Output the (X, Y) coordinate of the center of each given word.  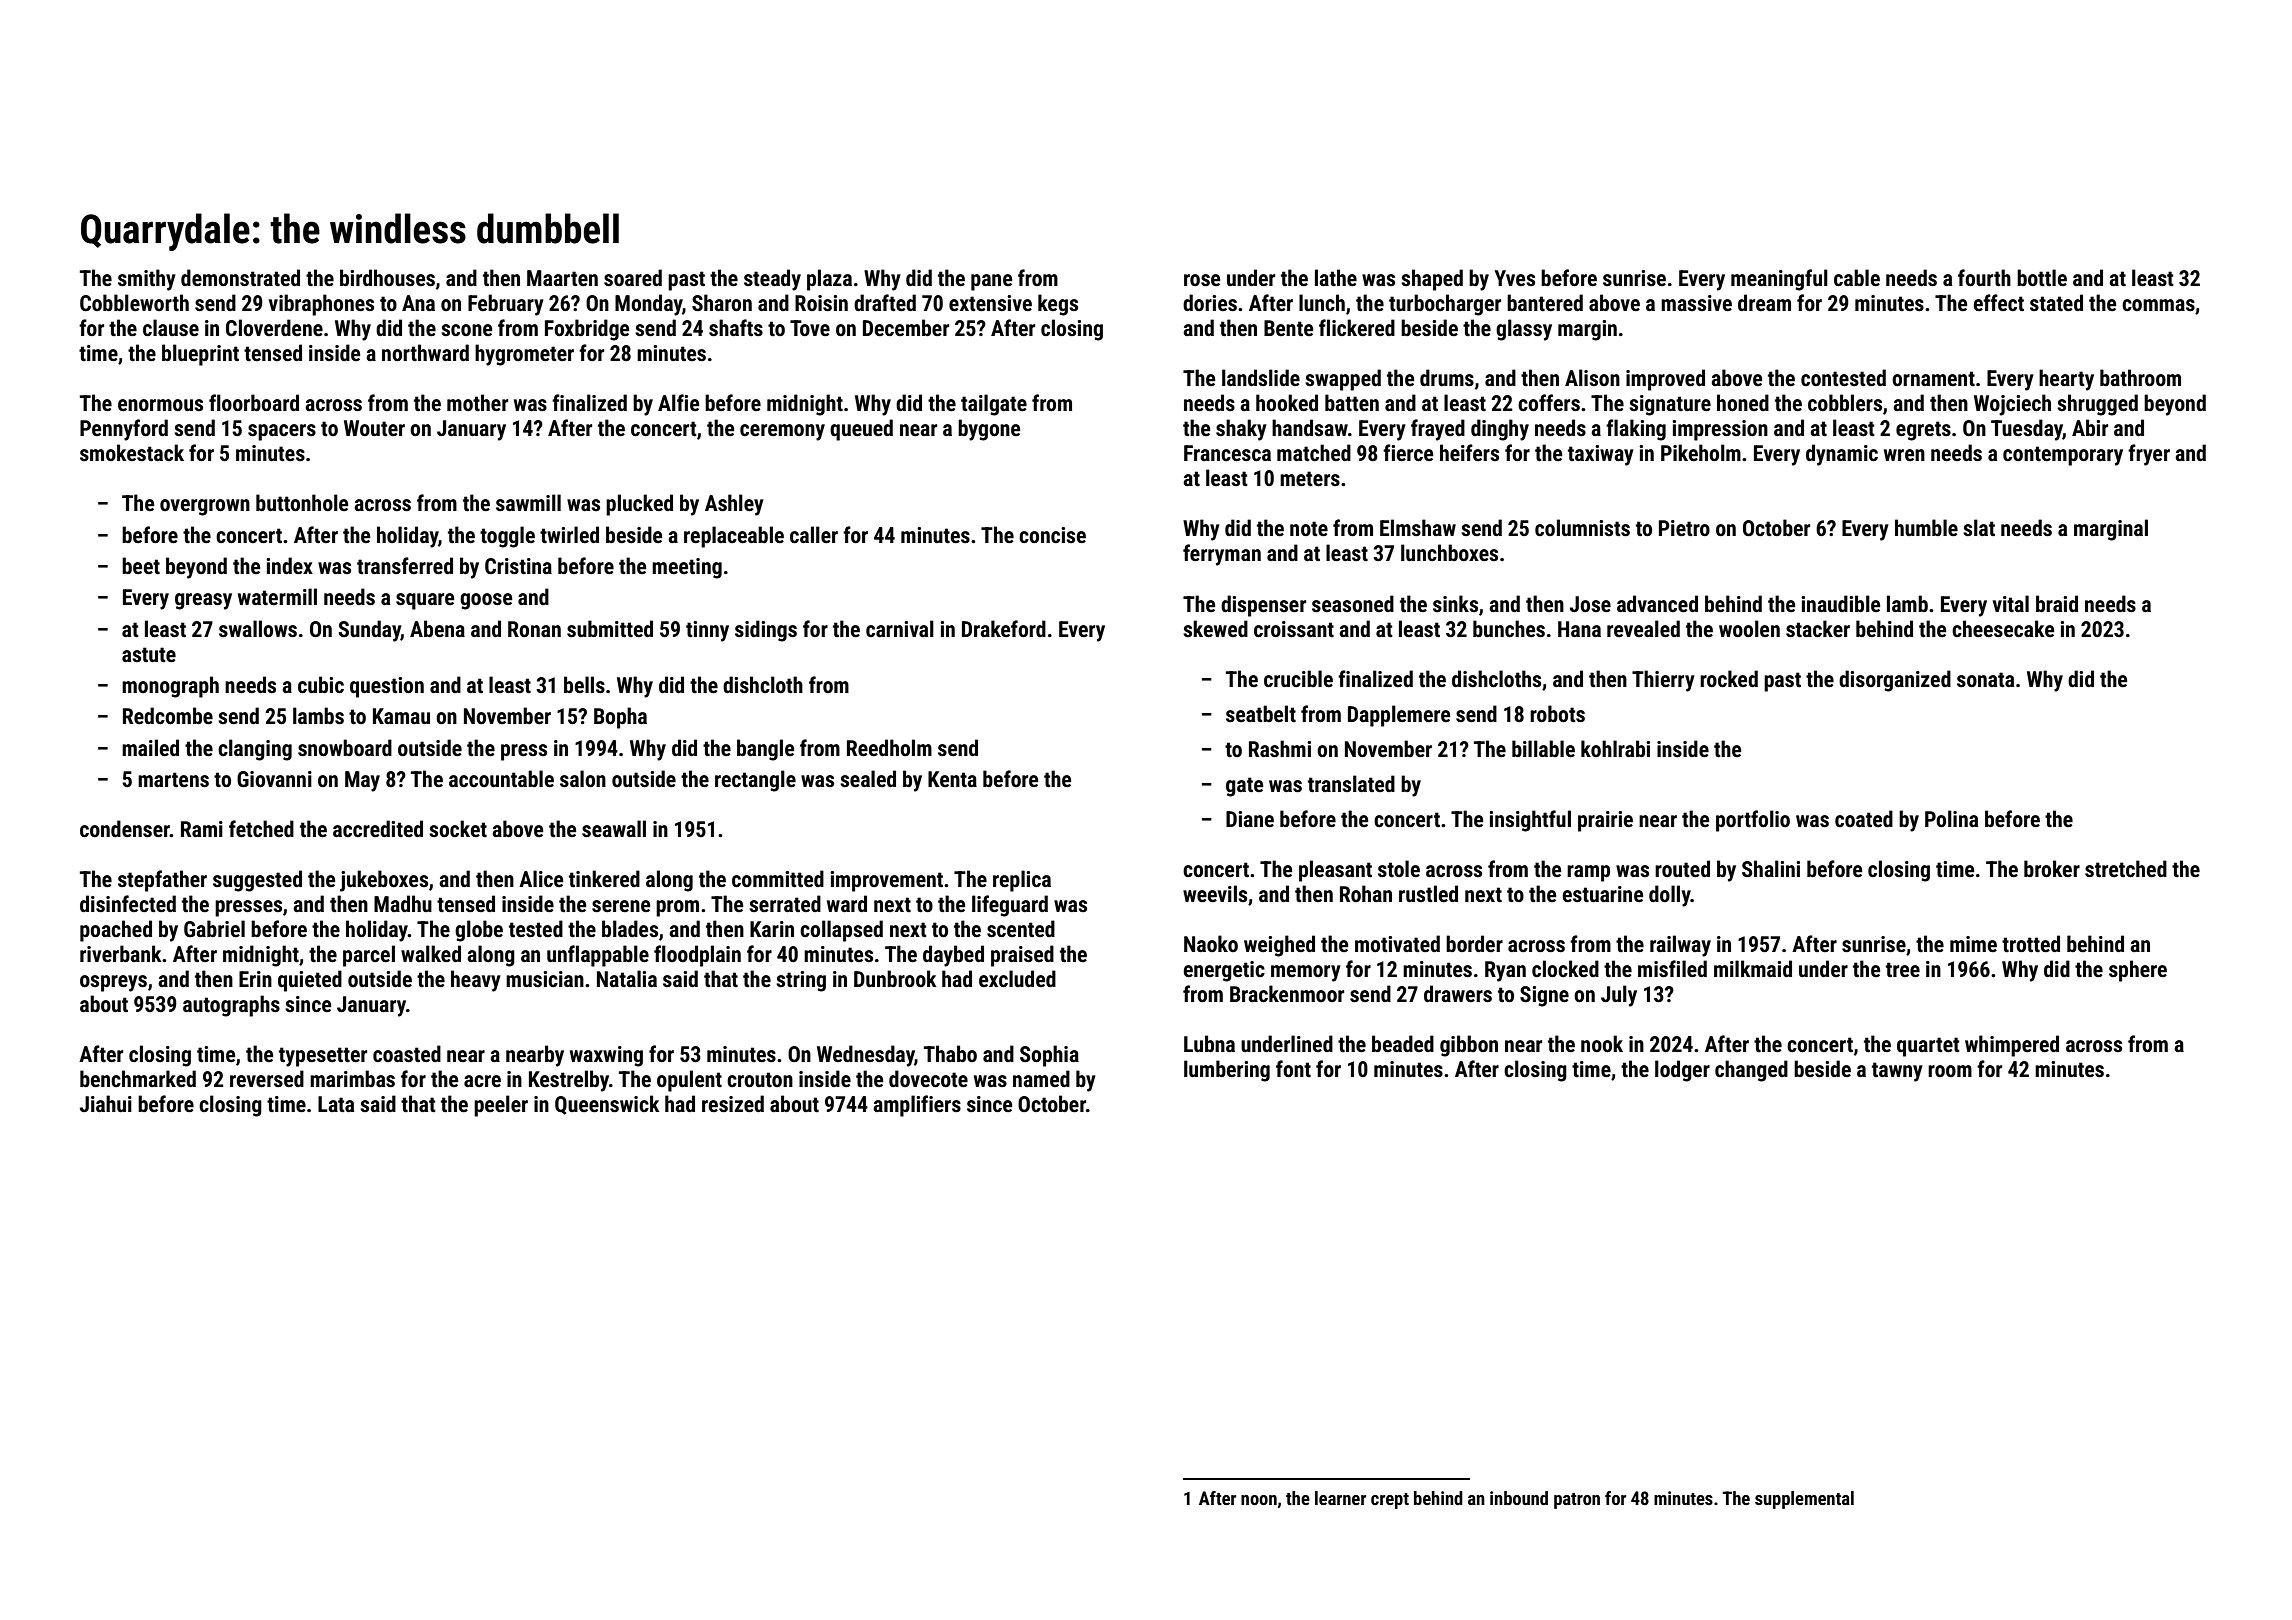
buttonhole (302, 503)
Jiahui (106, 1103)
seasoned (1353, 604)
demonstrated (240, 278)
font (1293, 1068)
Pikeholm (1701, 452)
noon (1259, 1500)
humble (1926, 528)
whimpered (2012, 1046)
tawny (1897, 1072)
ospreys (113, 983)
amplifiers (917, 1106)
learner (1340, 1498)
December (906, 328)
